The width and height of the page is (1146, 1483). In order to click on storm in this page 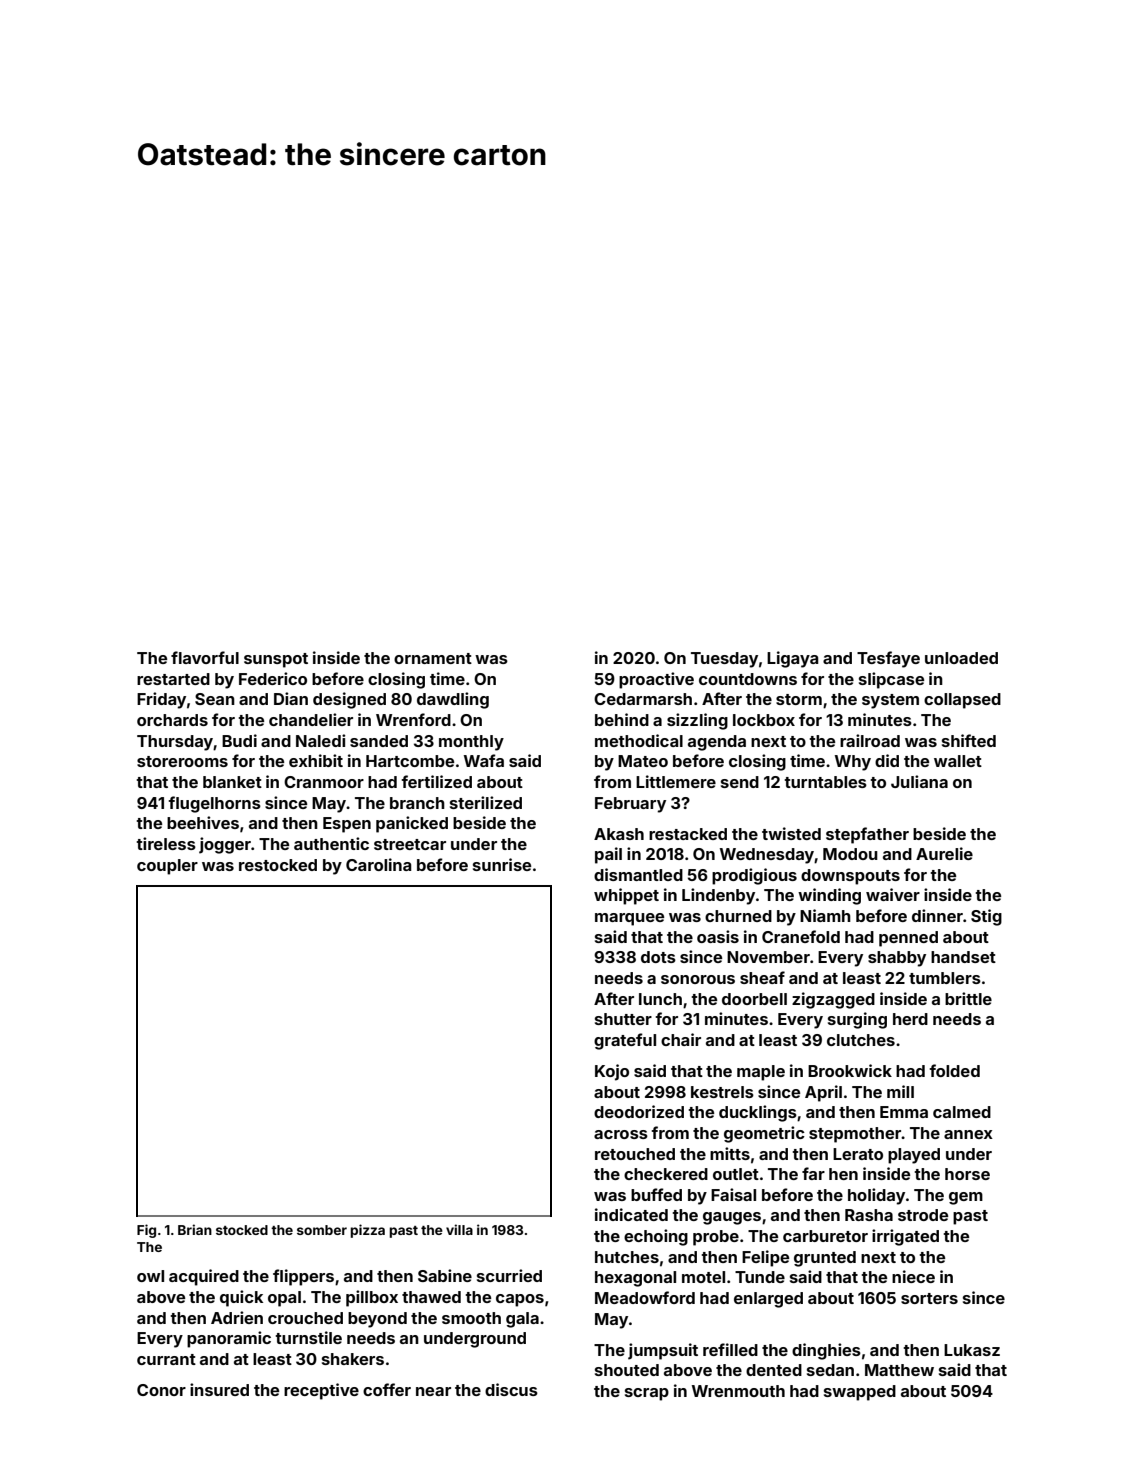, I will do `click(799, 699)`.
